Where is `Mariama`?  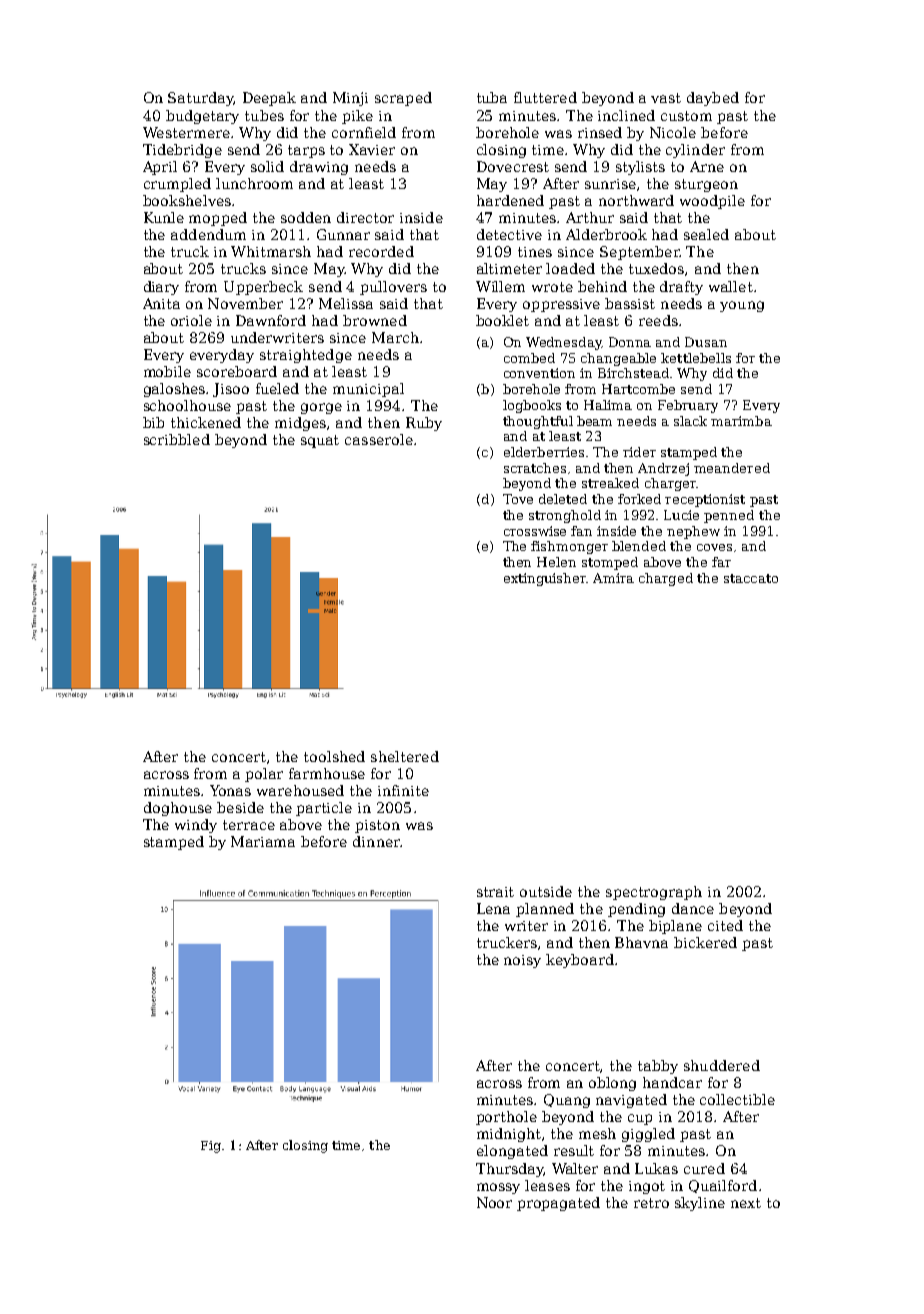 Mariama is located at coordinates (263, 841).
